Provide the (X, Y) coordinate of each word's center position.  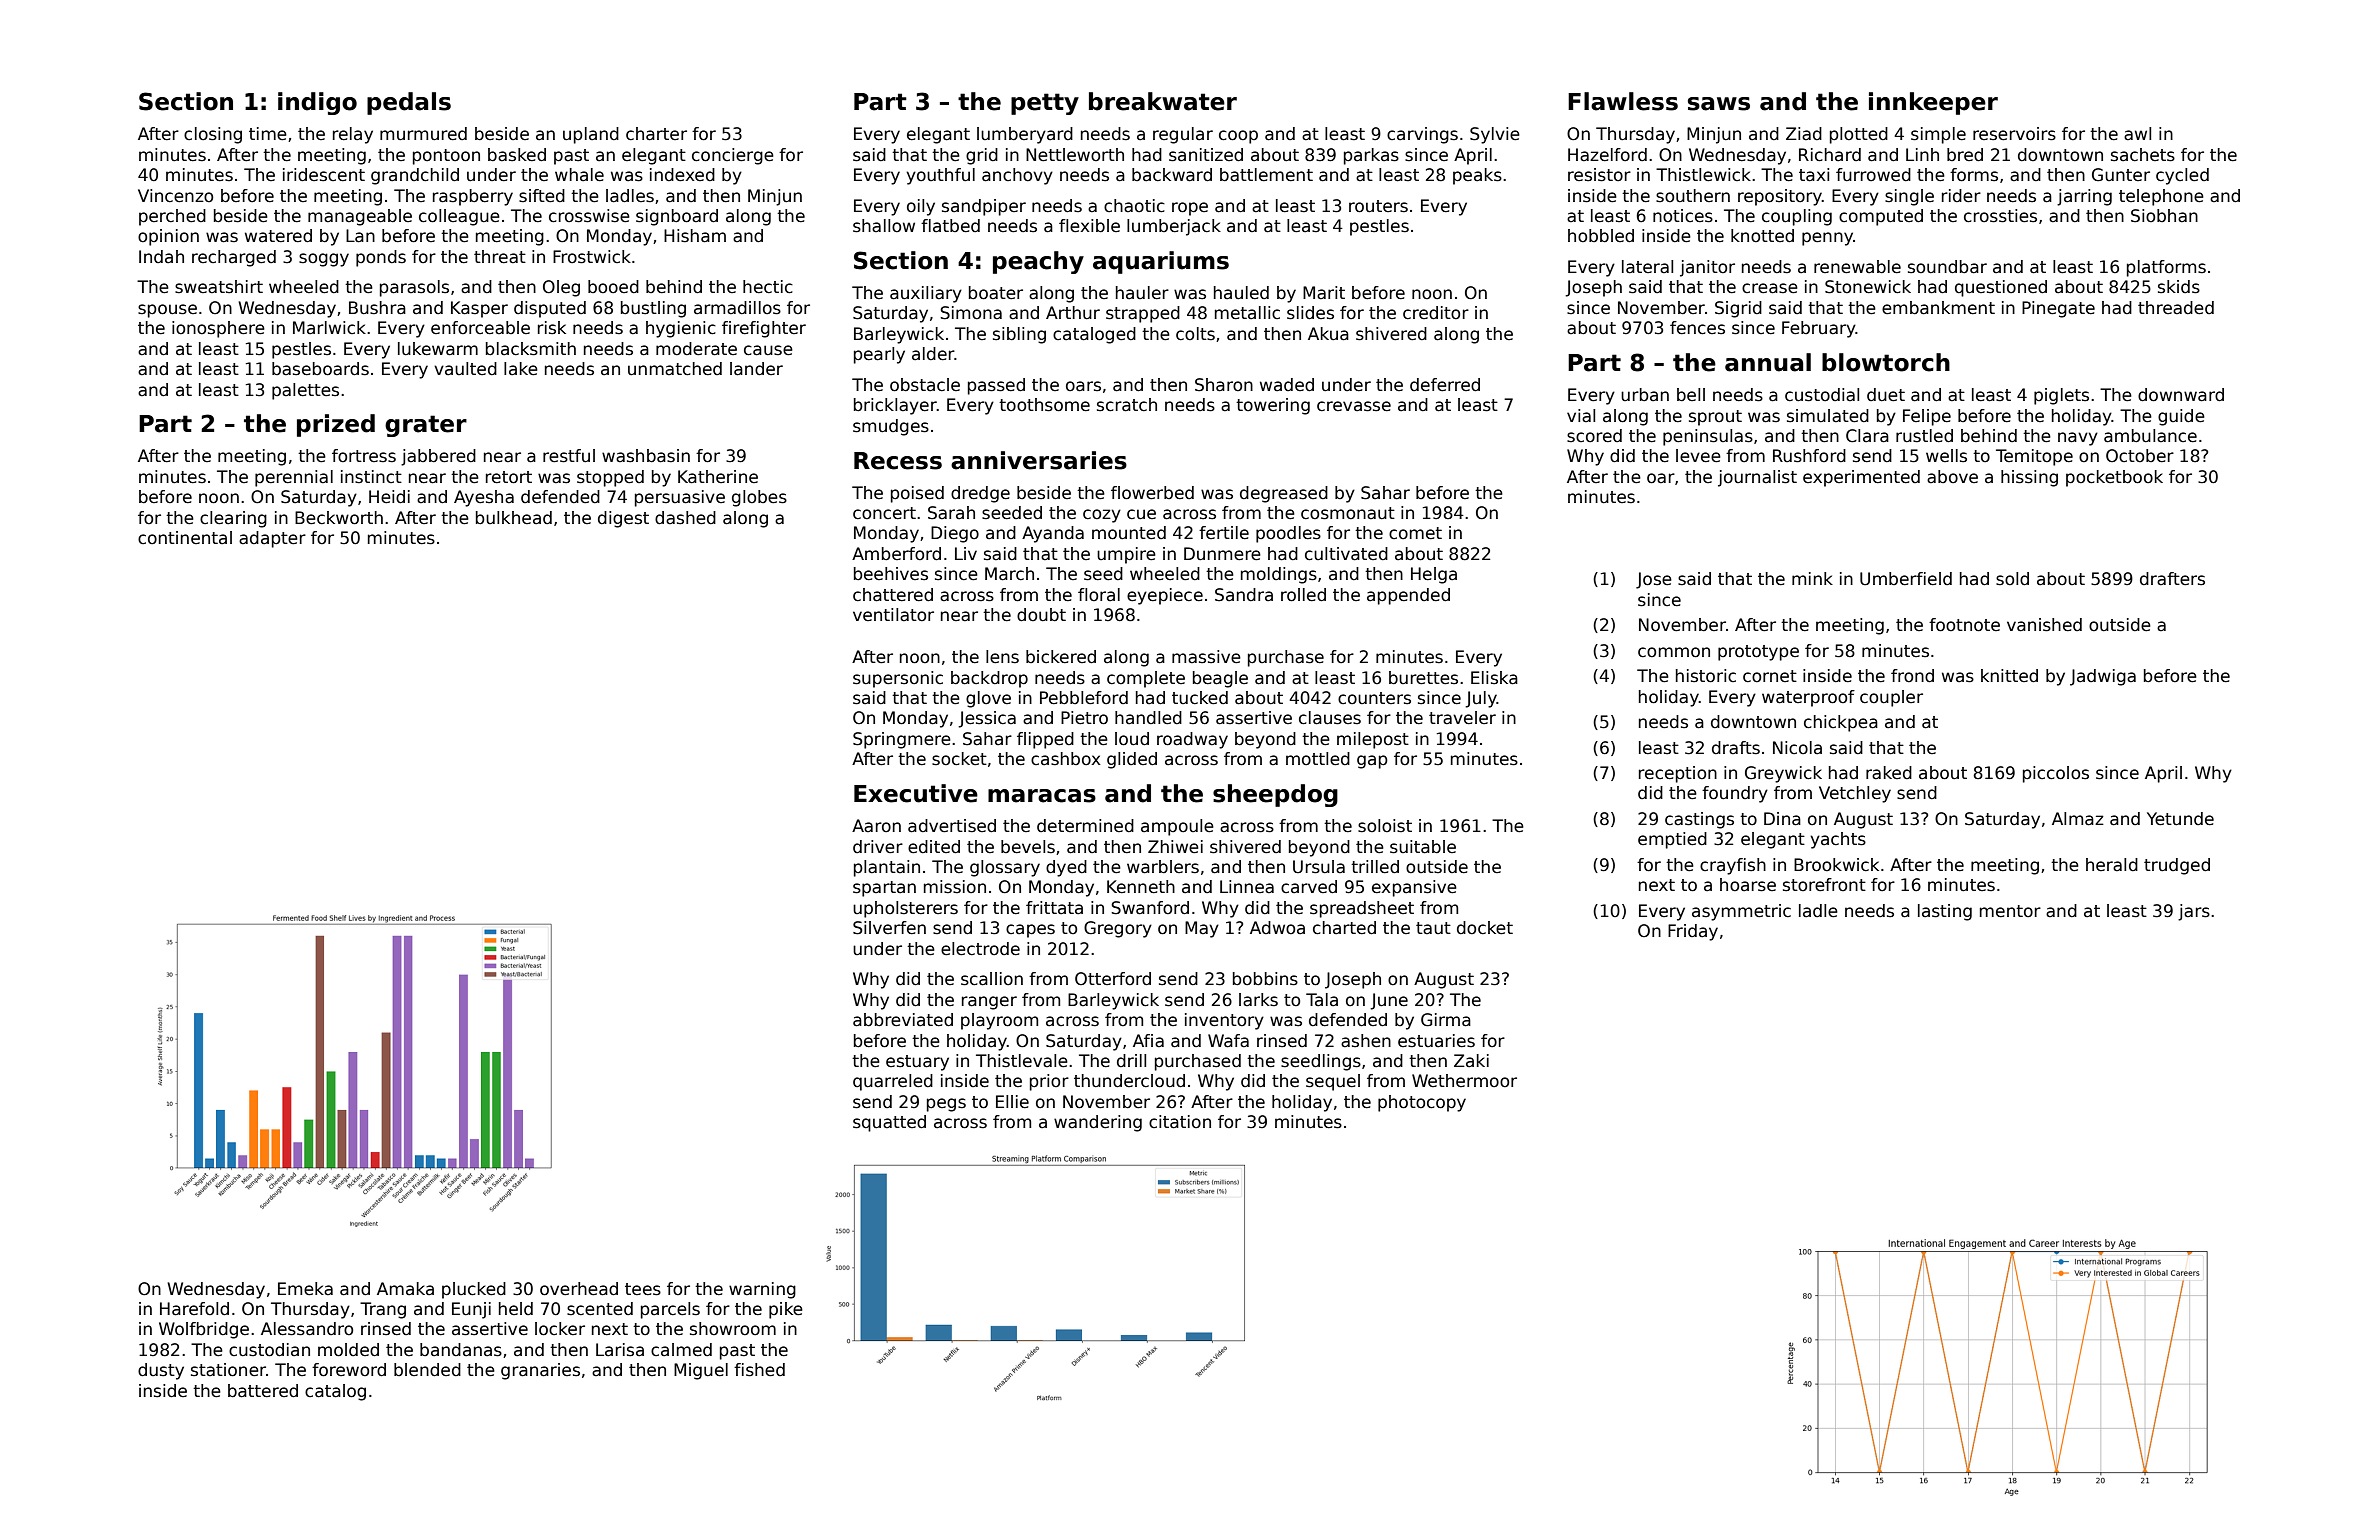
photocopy (1422, 1103)
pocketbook (2114, 478)
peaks (1477, 176)
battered (263, 1391)
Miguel (701, 1371)
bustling (653, 309)
